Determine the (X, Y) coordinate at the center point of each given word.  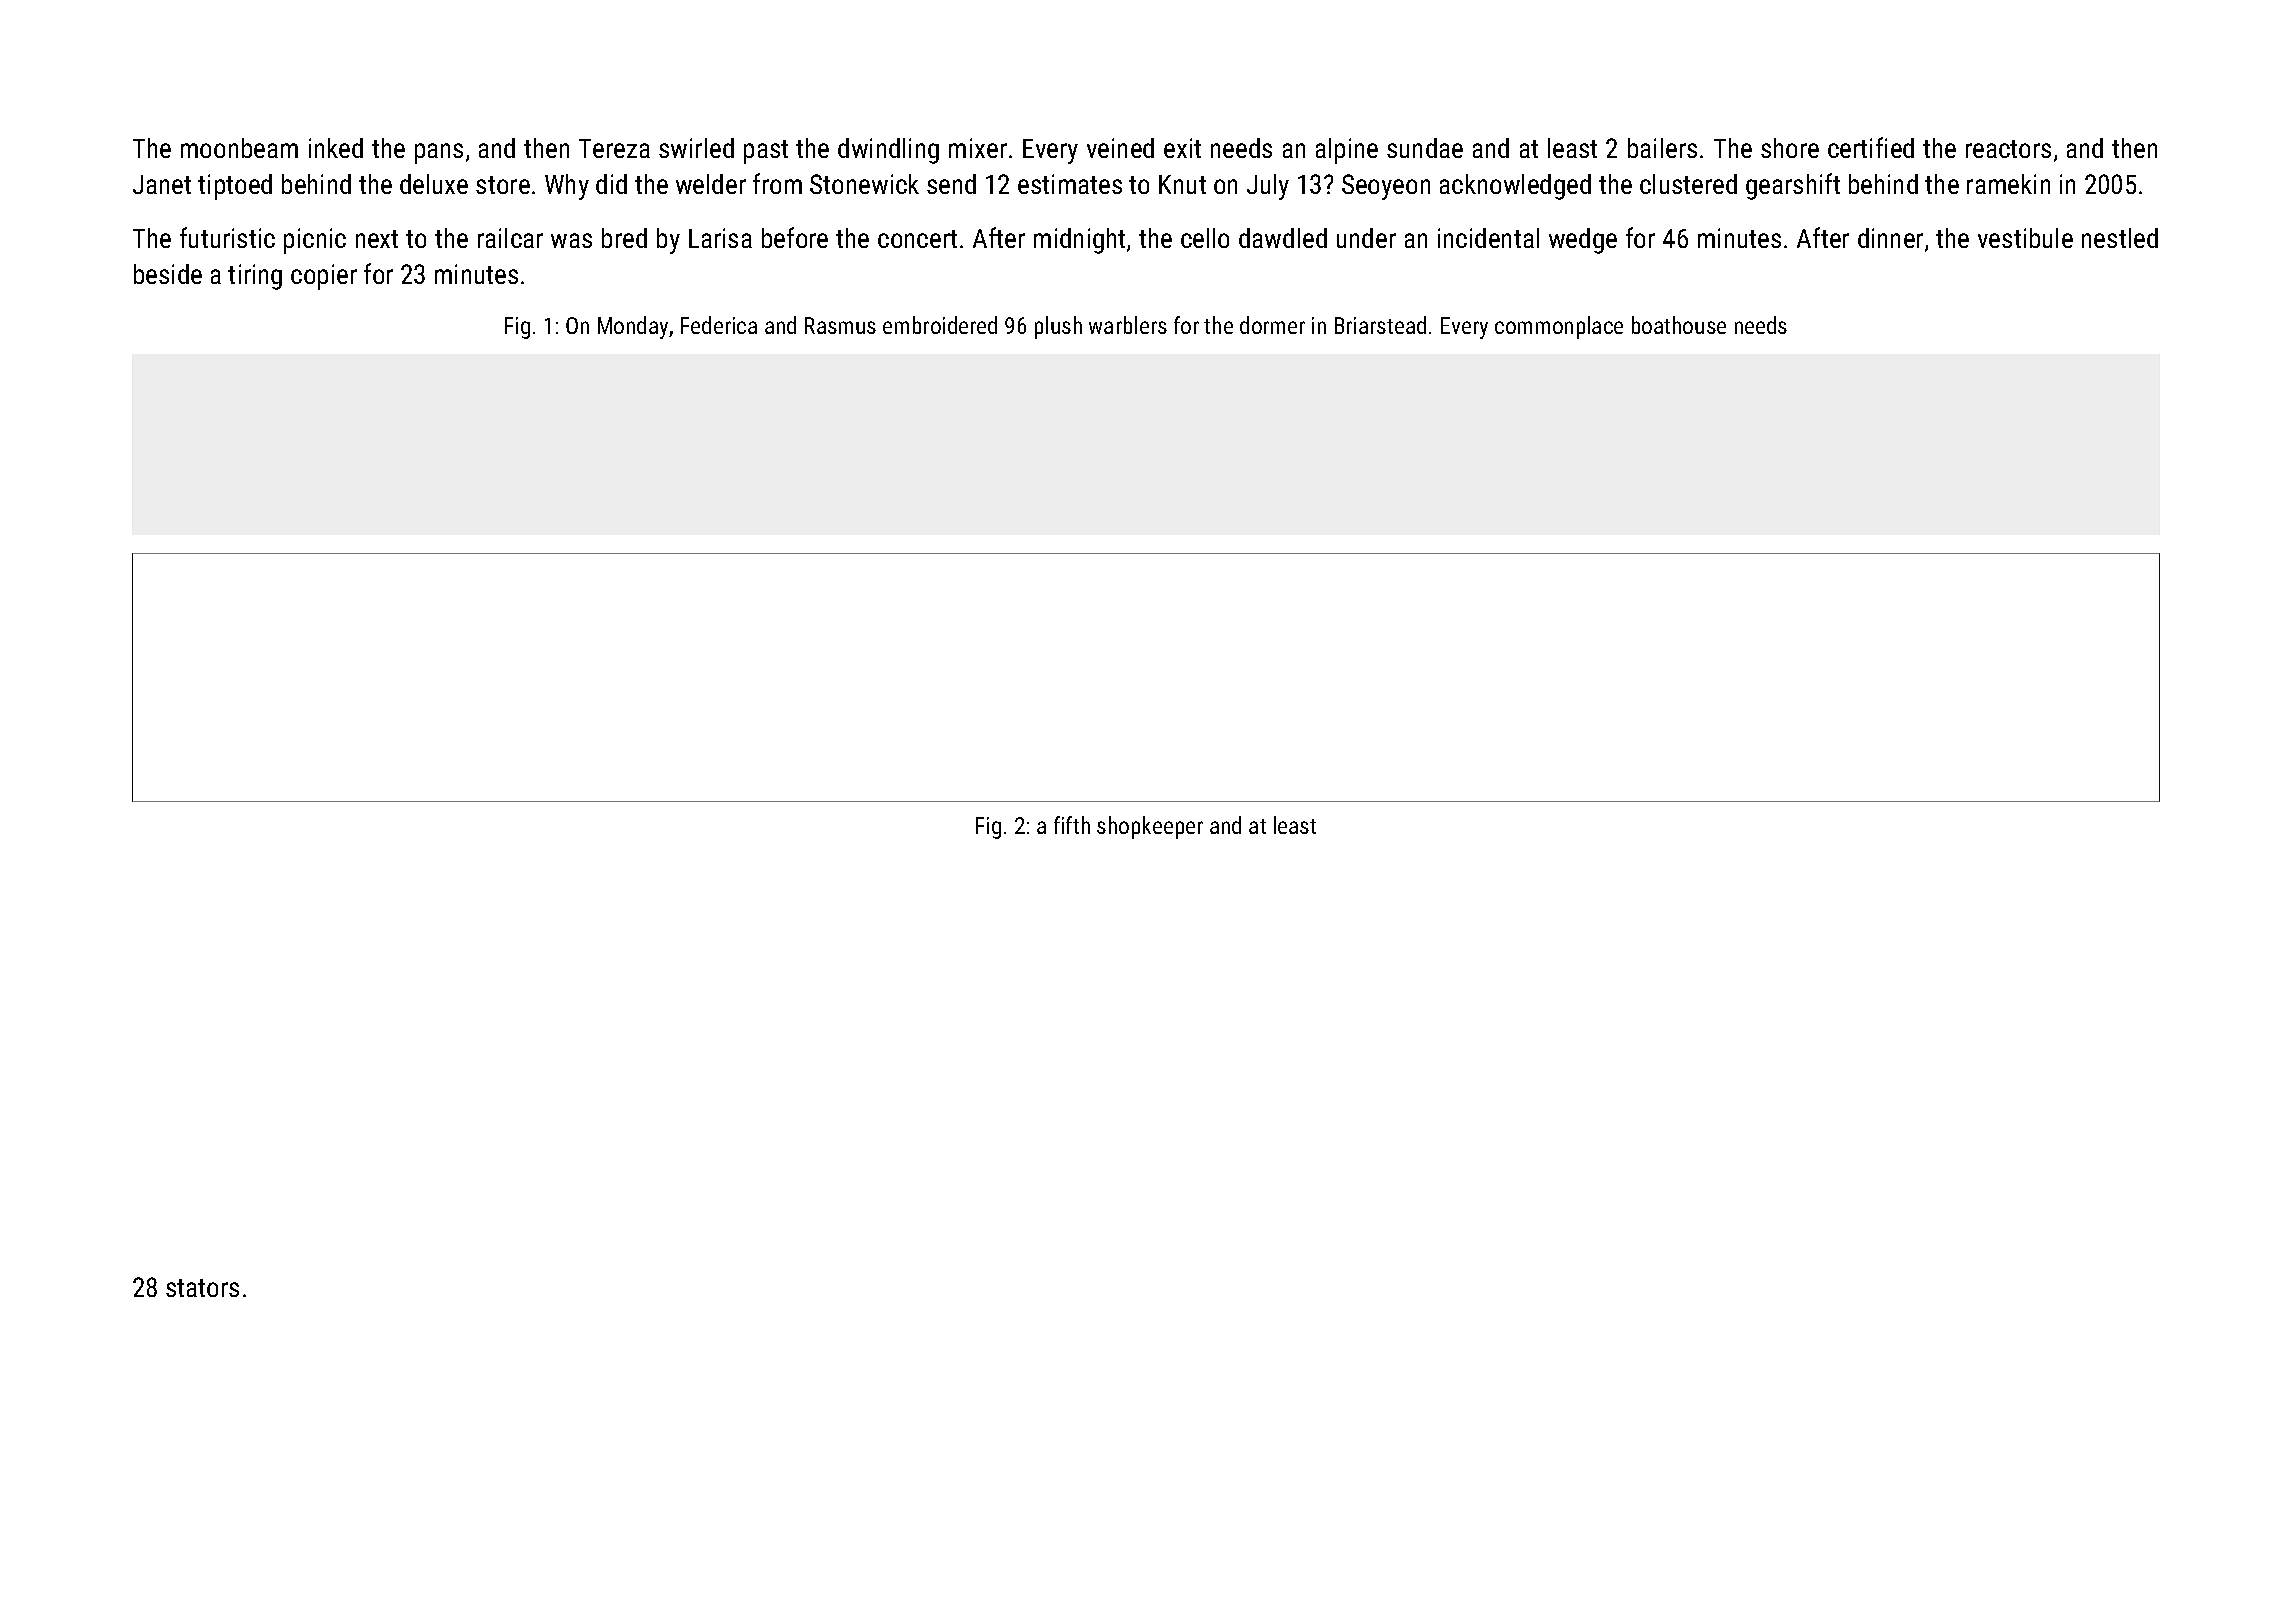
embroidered (940, 325)
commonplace (1559, 327)
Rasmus (840, 325)
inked (336, 148)
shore (1790, 148)
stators (202, 1288)
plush (1058, 327)
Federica (719, 325)
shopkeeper (1150, 827)
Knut (1182, 184)
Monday (633, 327)
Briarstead (1380, 325)
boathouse (1679, 325)
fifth (1072, 825)
